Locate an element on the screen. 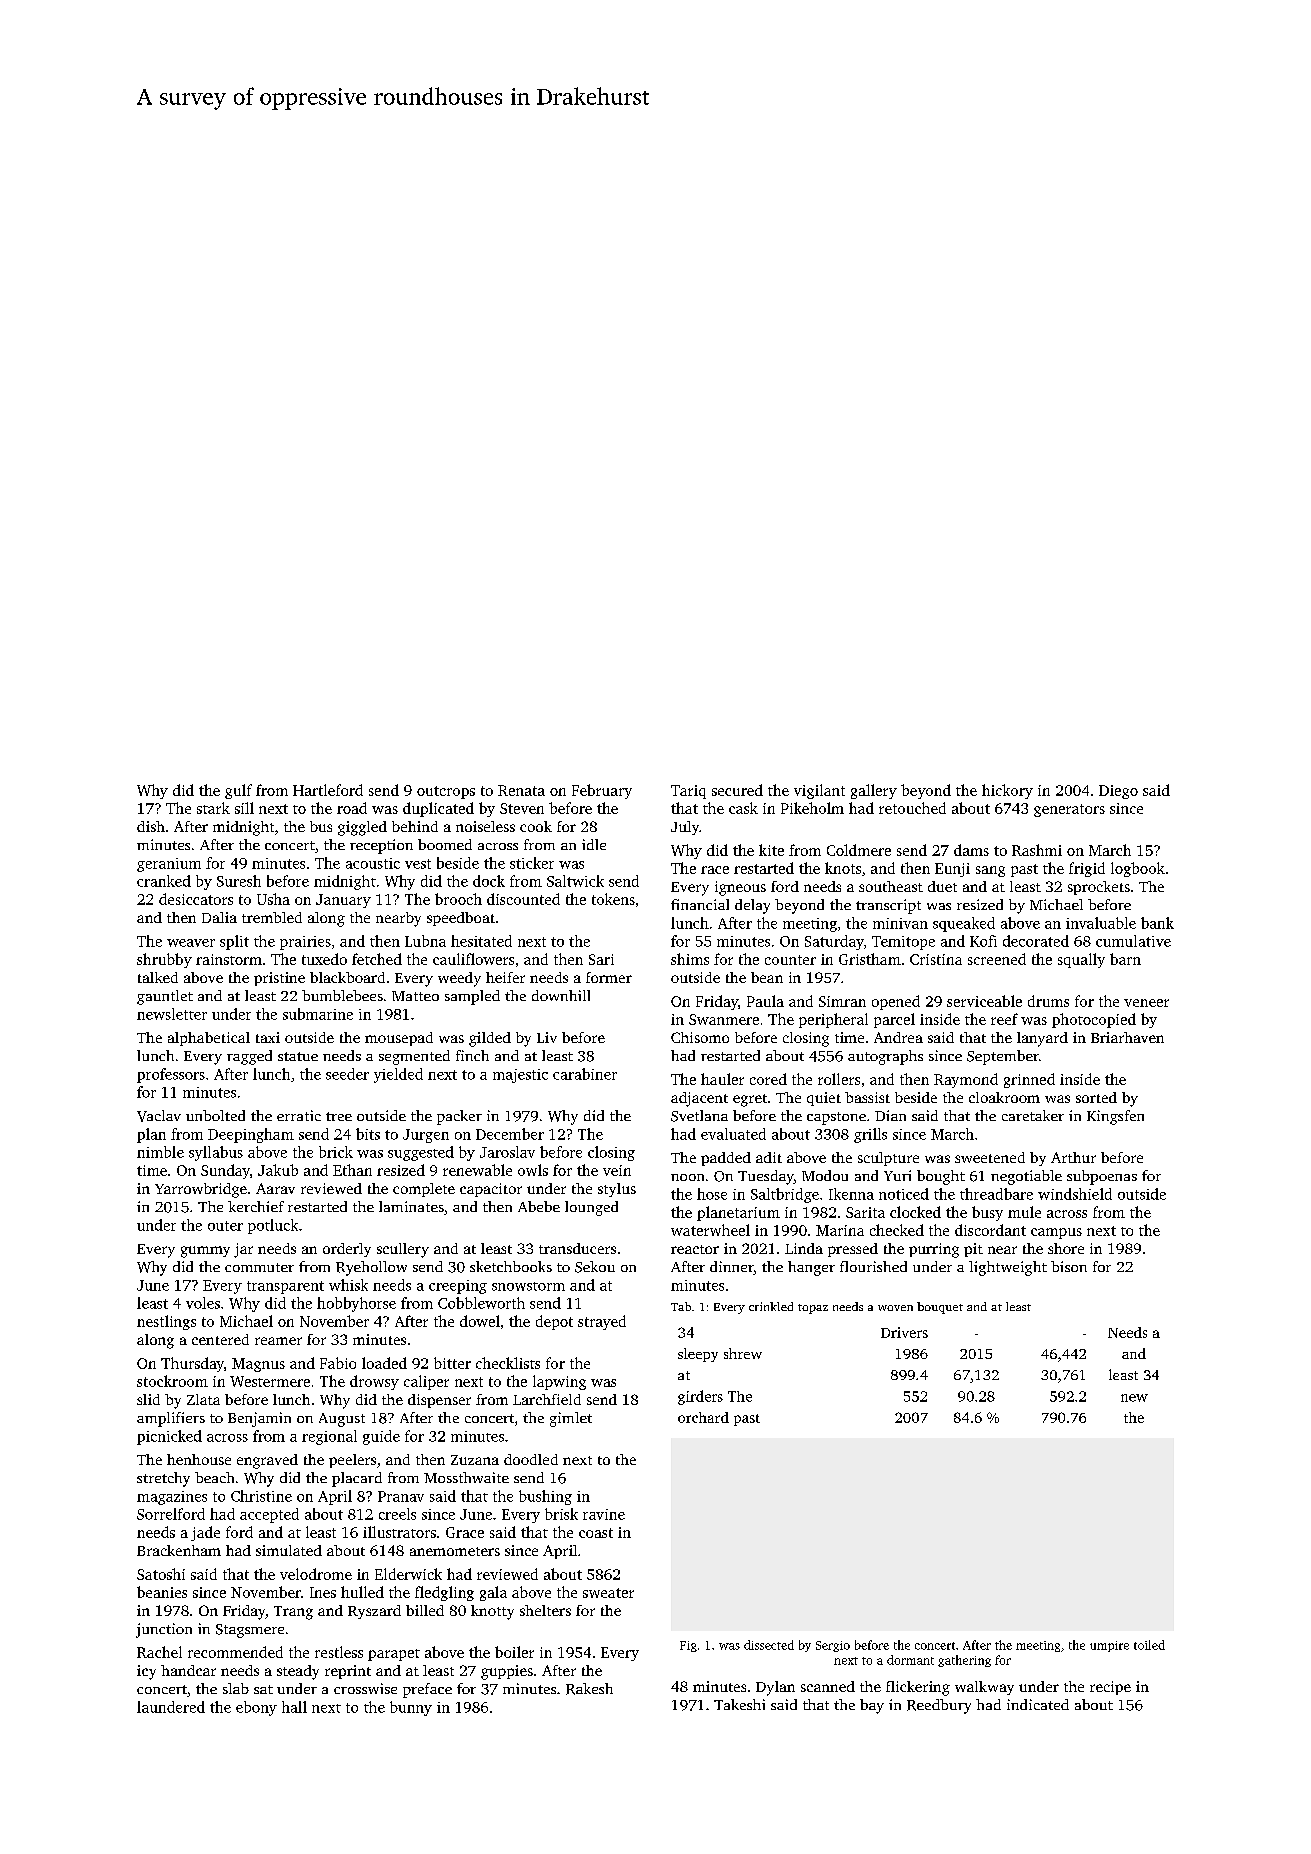  anemometers is located at coordinates (455, 1551).
